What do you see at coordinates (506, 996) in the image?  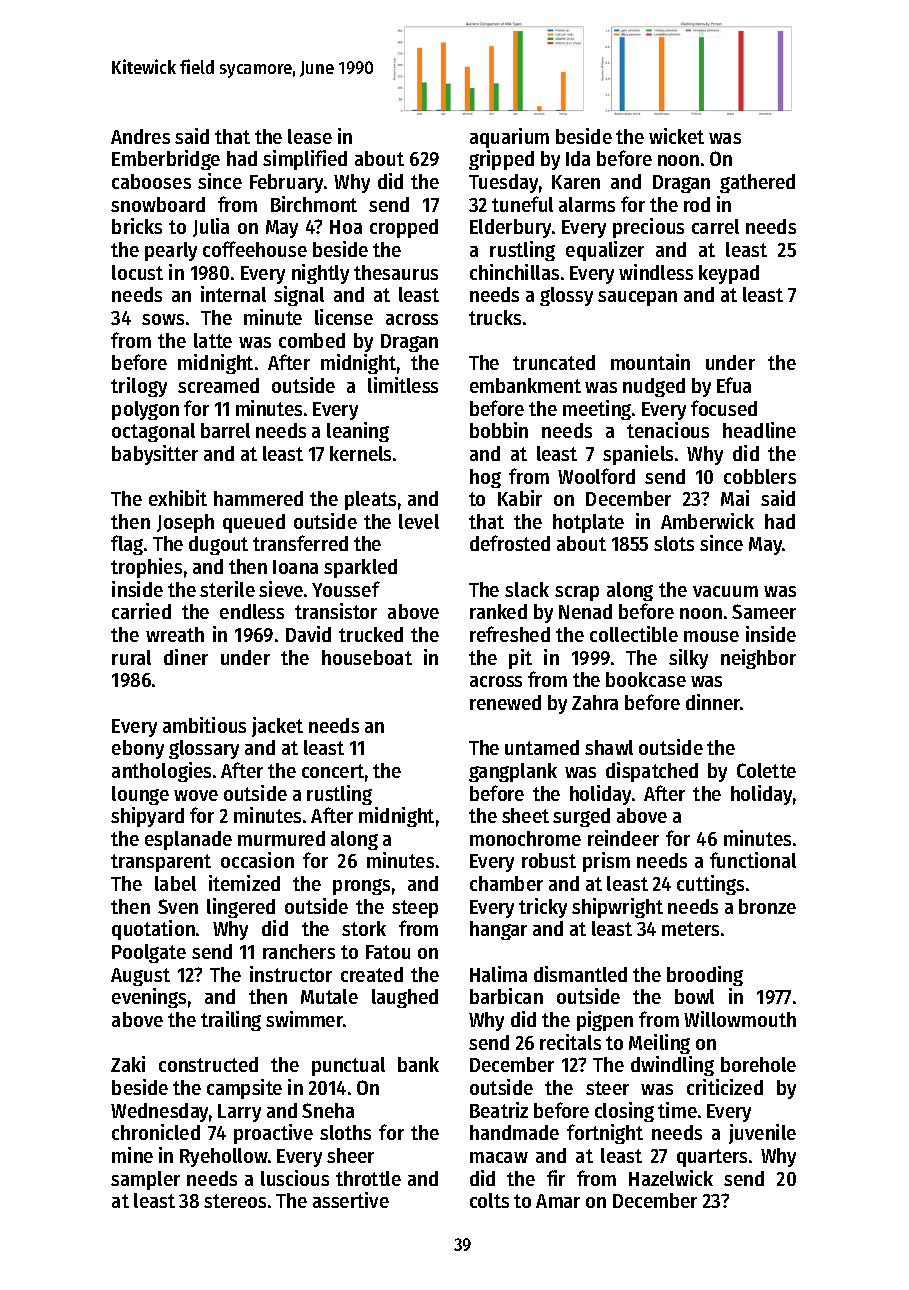 I see `barbican` at bounding box center [506, 996].
